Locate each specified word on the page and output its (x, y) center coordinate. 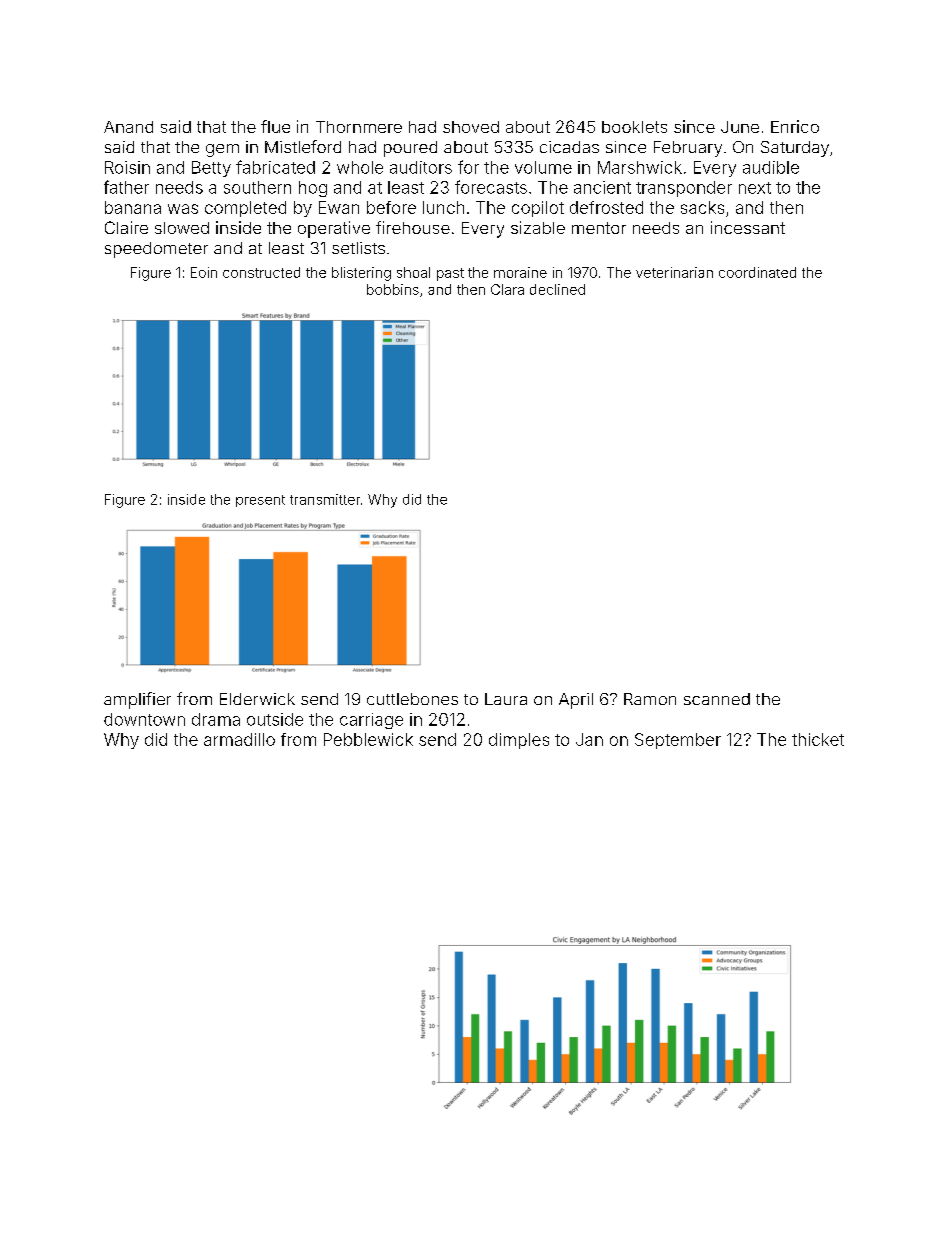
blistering (361, 274)
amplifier (137, 700)
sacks (702, 207)
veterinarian (674, 272)
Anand (128, 127)
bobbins (393, 289)
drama (216, 719)
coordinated (757, 272)
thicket (818, 739)
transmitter (325, 499)
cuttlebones (412, 699)
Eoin (204, 272)
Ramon (650, 699)
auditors (421, 167)
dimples (519, 741)
